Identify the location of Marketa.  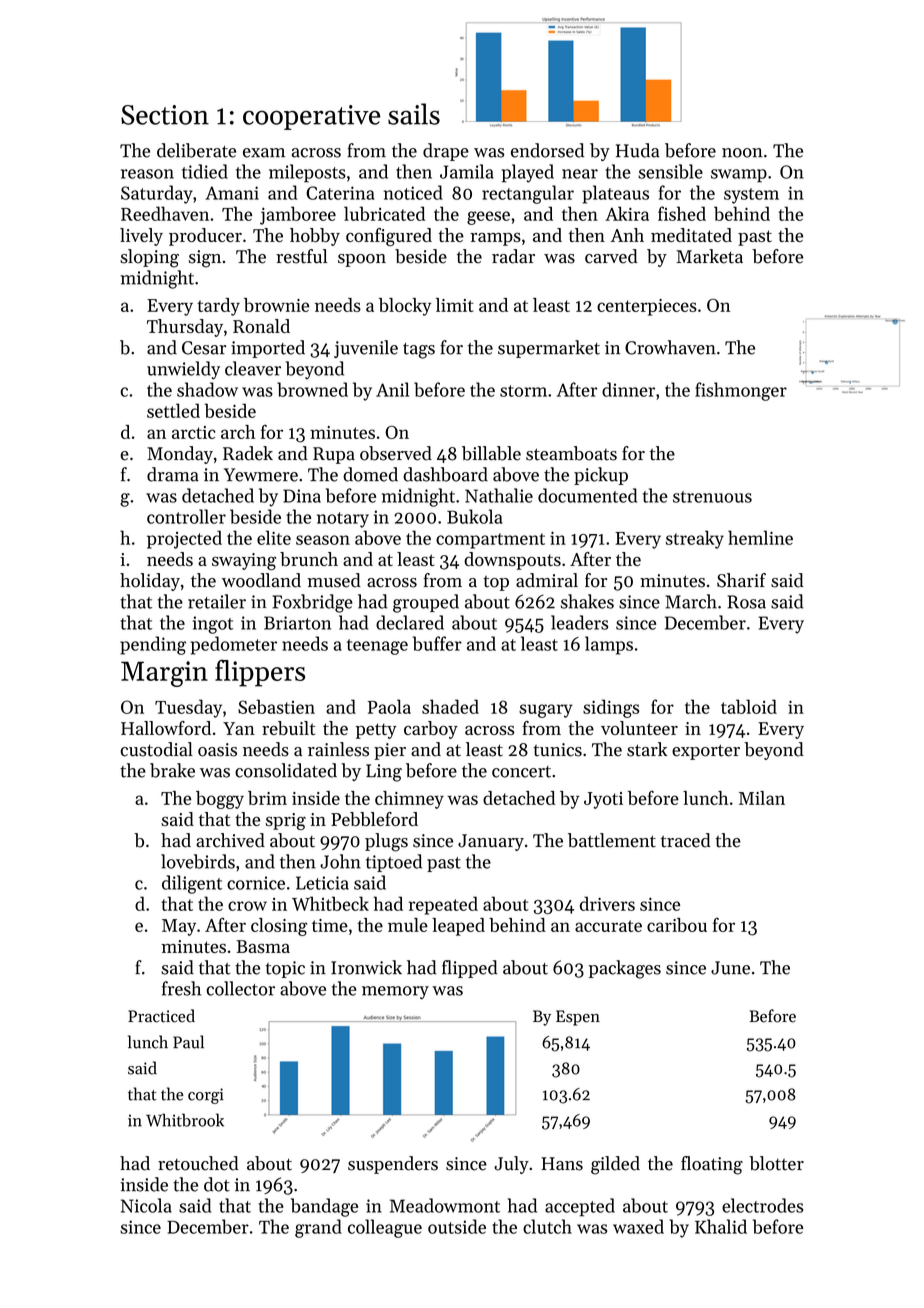
(709, 256).
